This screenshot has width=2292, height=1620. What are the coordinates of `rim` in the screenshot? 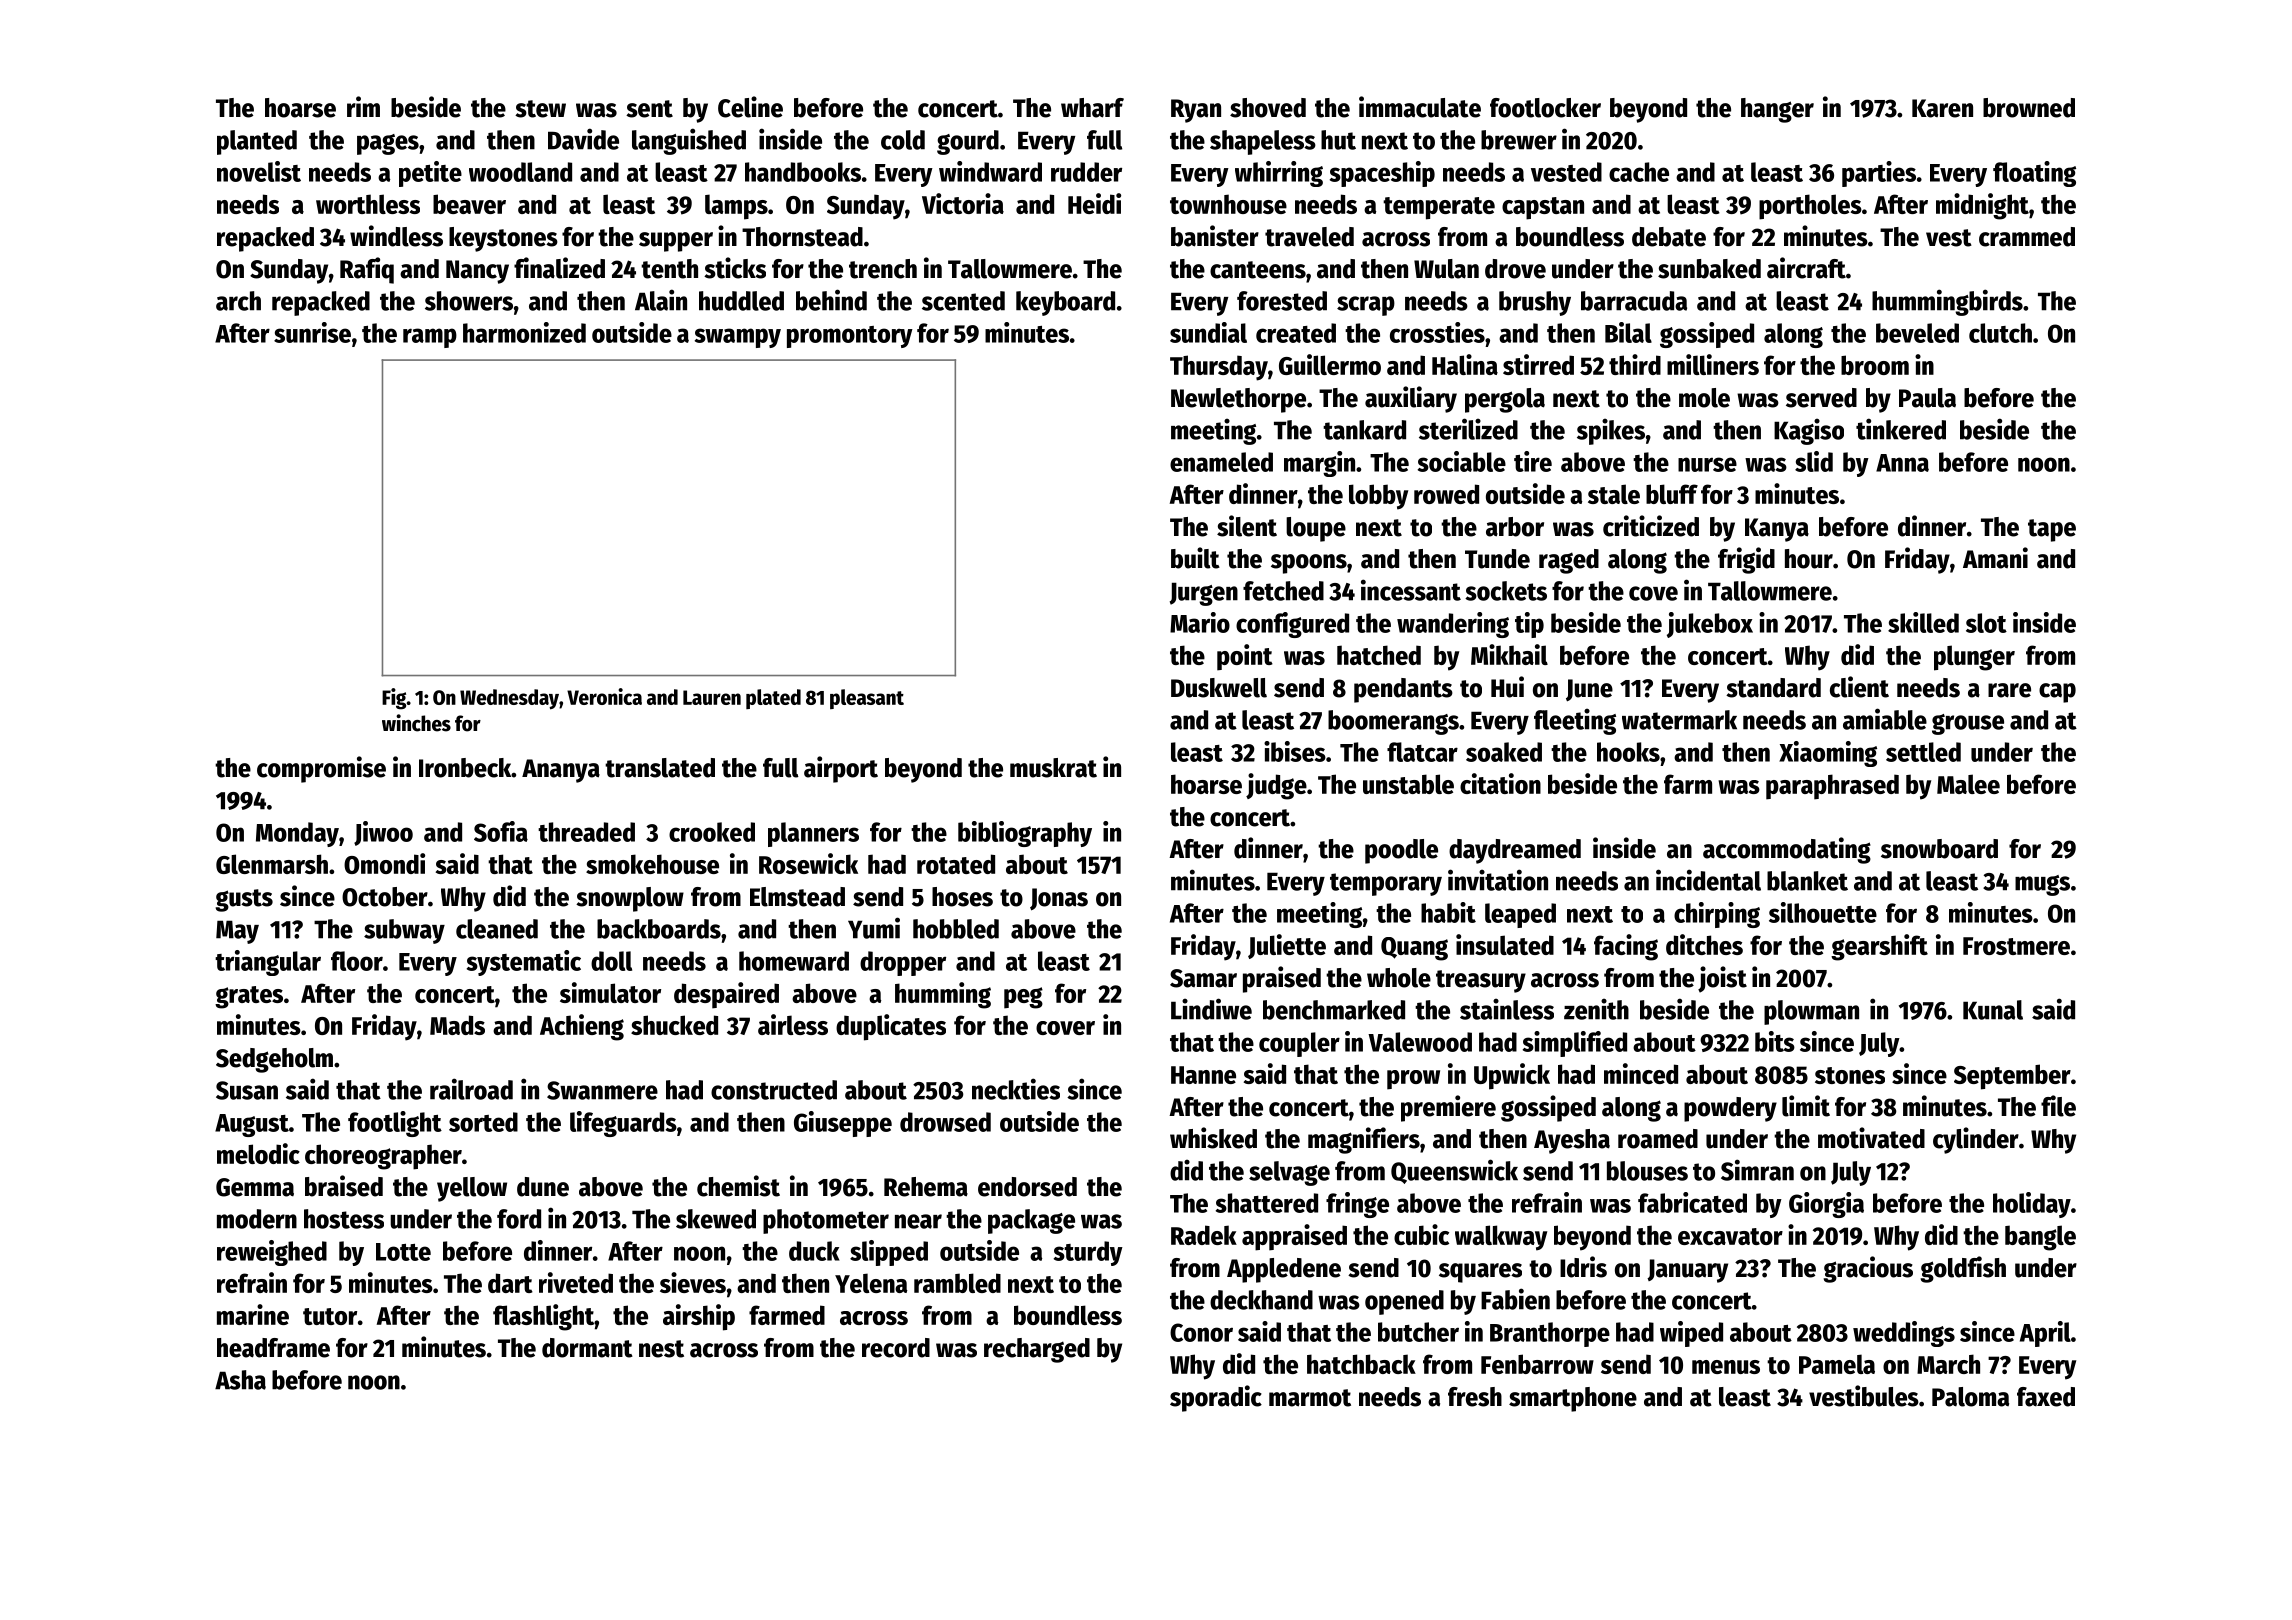 It's located at (363, 106).
